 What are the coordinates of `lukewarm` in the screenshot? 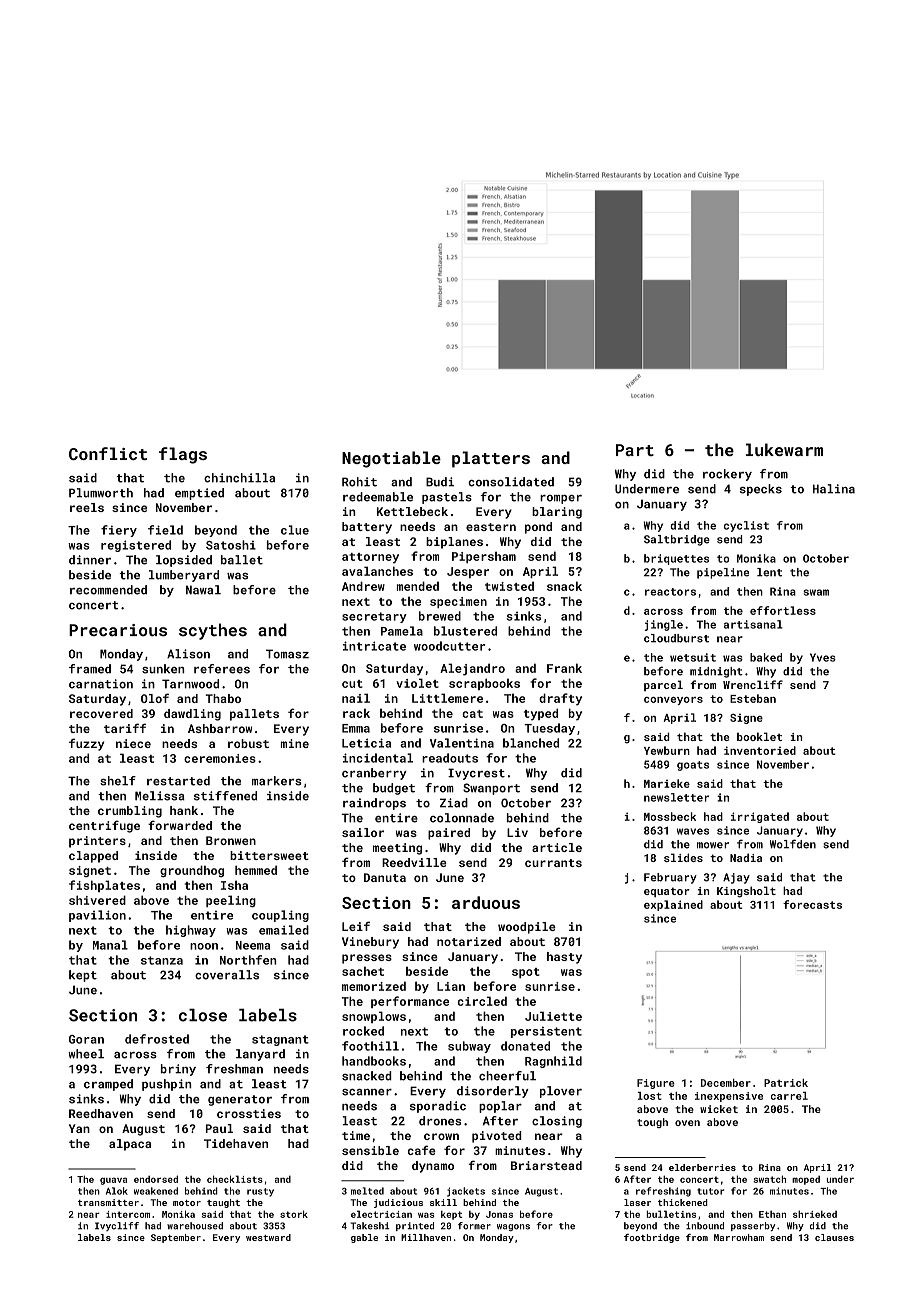 It's located at (784, 449).
